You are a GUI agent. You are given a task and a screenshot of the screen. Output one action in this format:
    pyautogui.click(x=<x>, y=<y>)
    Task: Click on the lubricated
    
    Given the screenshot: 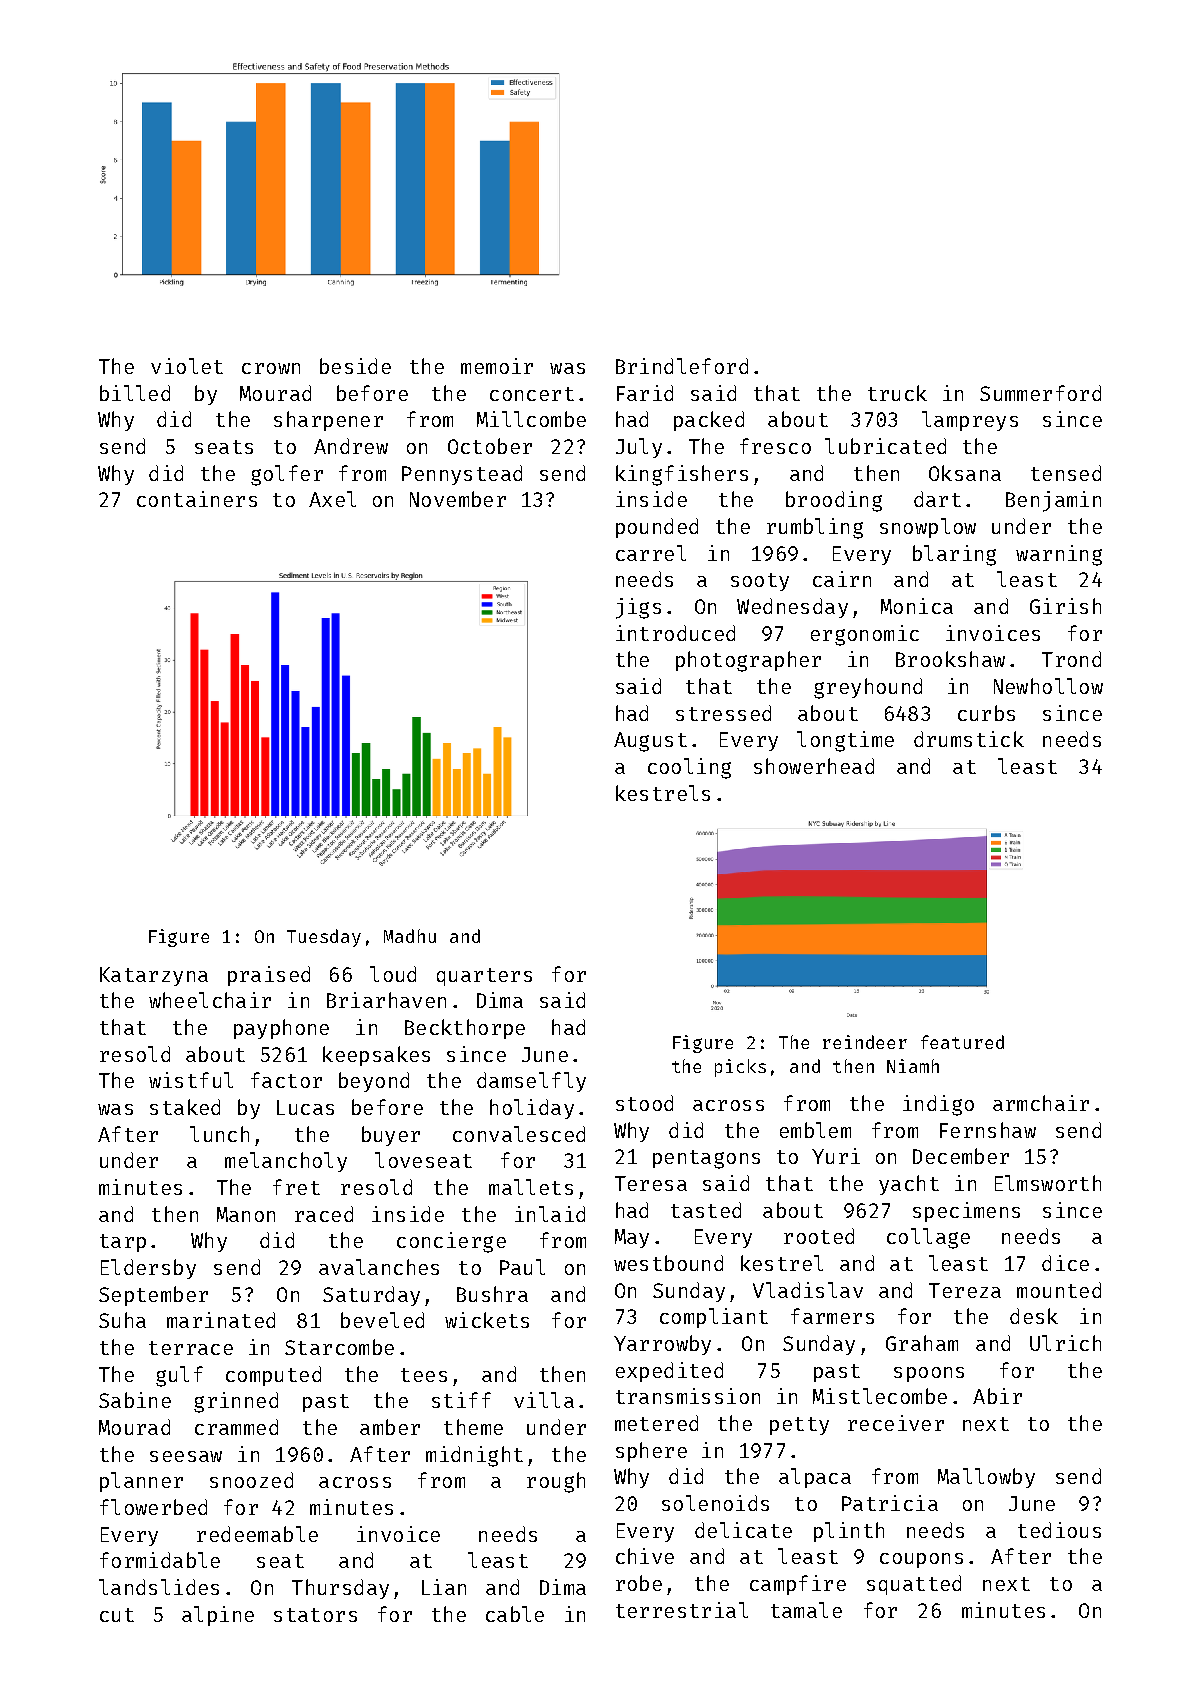 What is the action you would take?
    pyautogui.click(x=885, y=446)
